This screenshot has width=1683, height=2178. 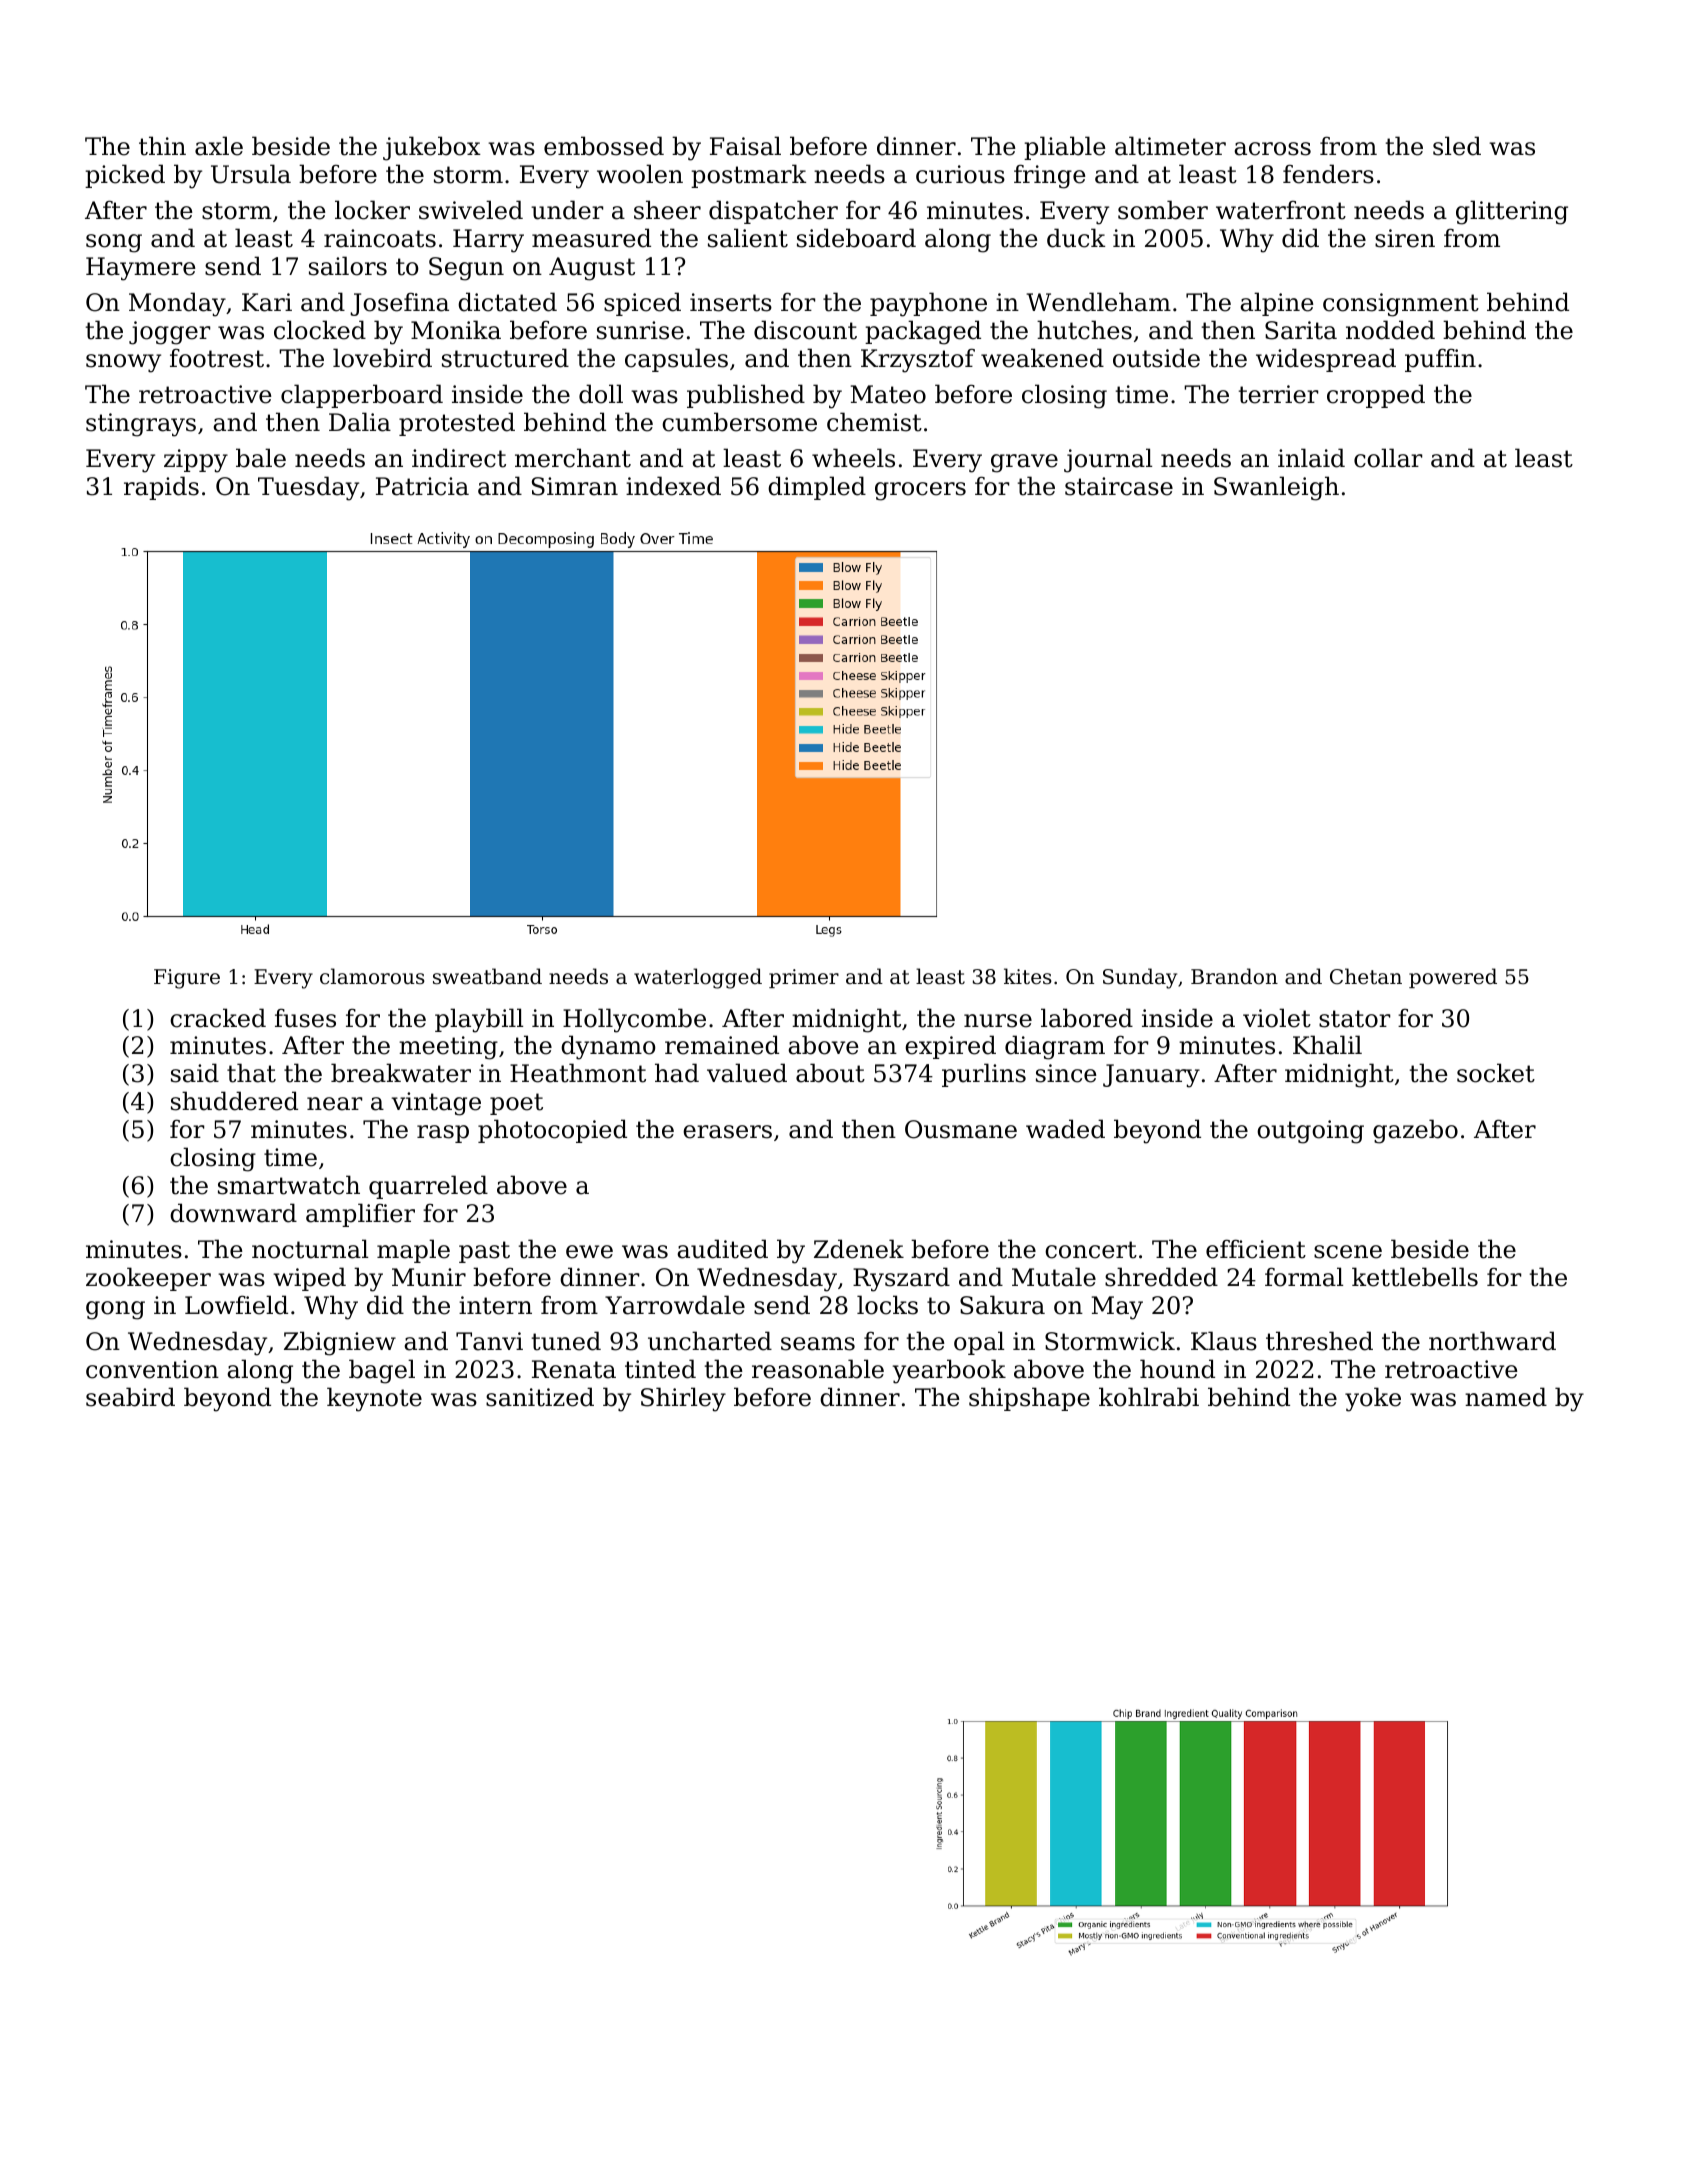 I want to click on reasonable, so click(x=818, y=1369).
